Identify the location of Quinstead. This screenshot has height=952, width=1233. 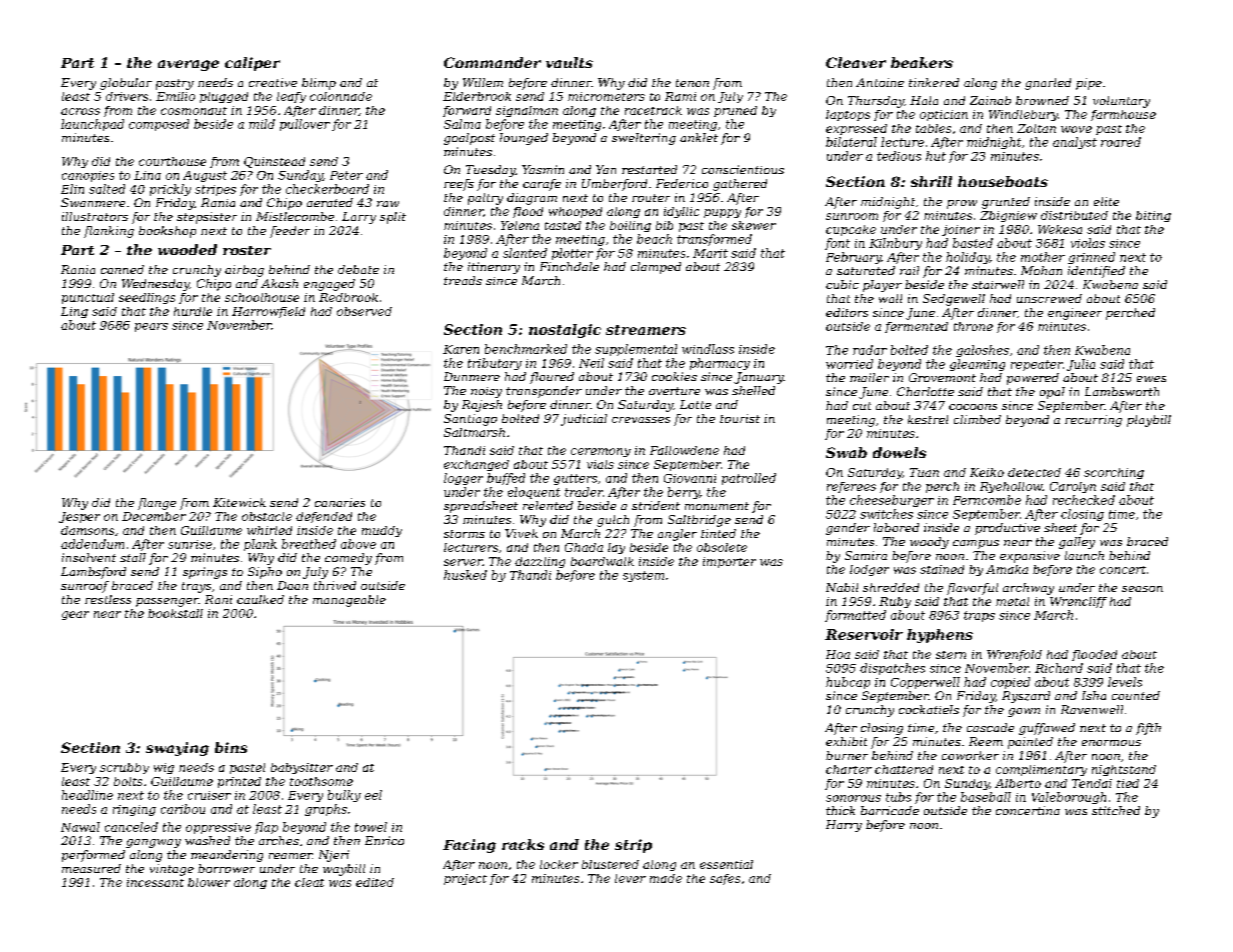
(274, 162).
